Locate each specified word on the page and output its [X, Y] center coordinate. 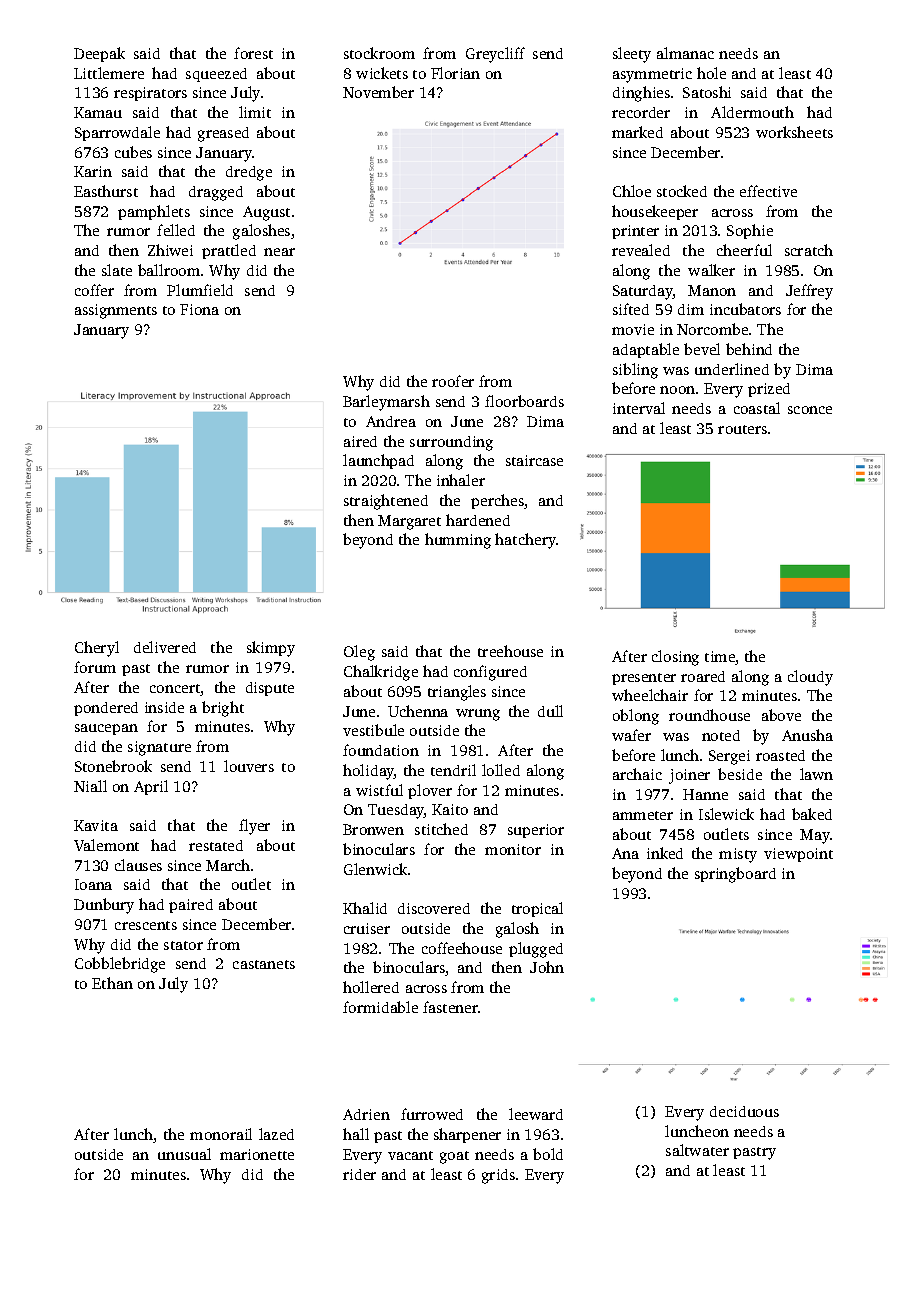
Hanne [705, 794]
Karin [93, 171]
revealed [641, 250]
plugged [536, 950]
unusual [184, 1154]
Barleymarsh [386, 403]
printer [635, 232]
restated [216, 845]
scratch [809, 250]
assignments [116, 311]
